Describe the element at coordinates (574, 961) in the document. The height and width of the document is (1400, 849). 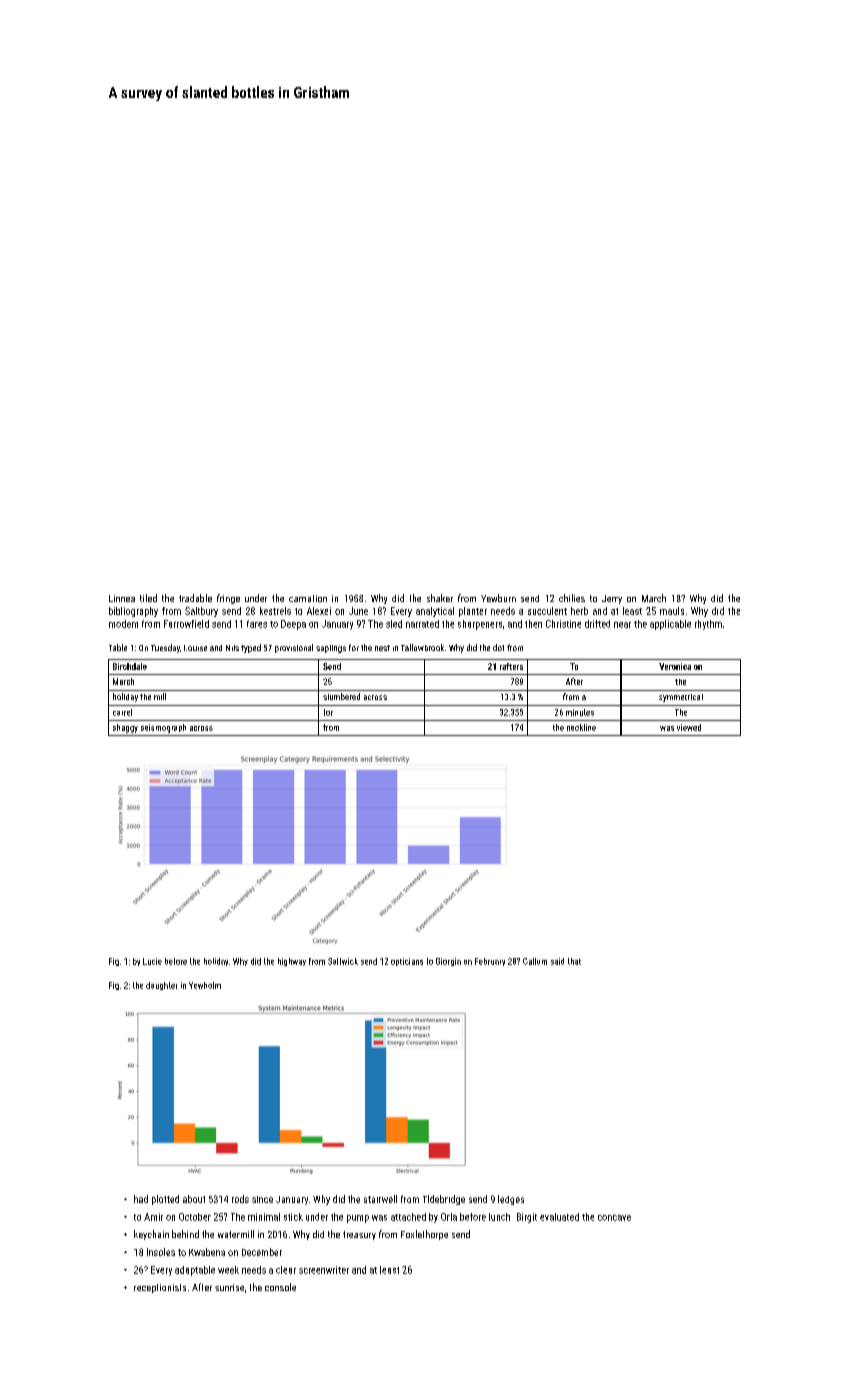
I see `that` at that location.
